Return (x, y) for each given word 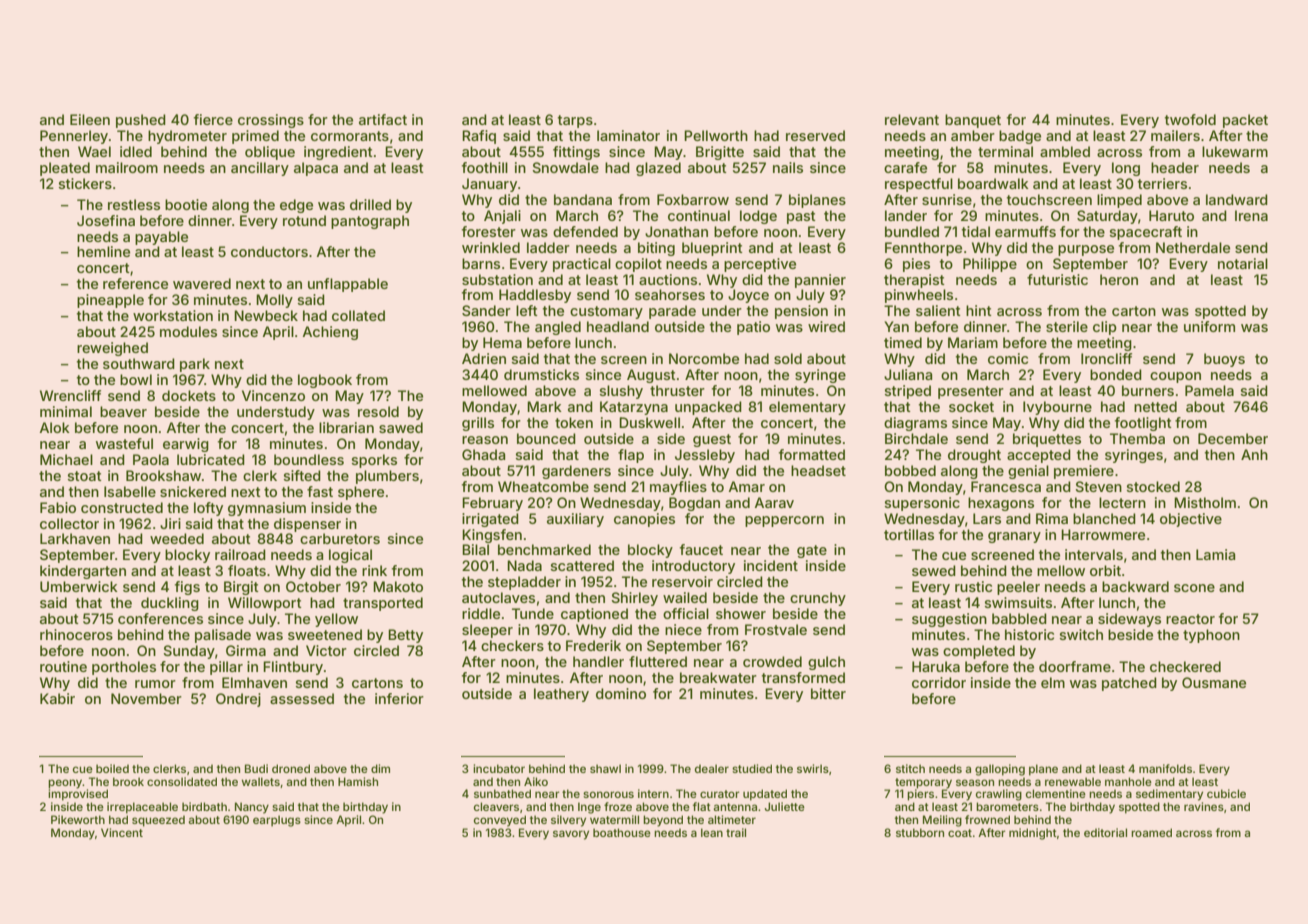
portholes (124, 668)
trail (736, 832)
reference (135, 283)
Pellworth (716, 135)
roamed (1151, 832)
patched (1129, 684)
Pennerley (74, 137)
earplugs (277, 821)
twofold (1190, 119)
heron (1119, 279)
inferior (399, 698)
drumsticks (541, 374)
